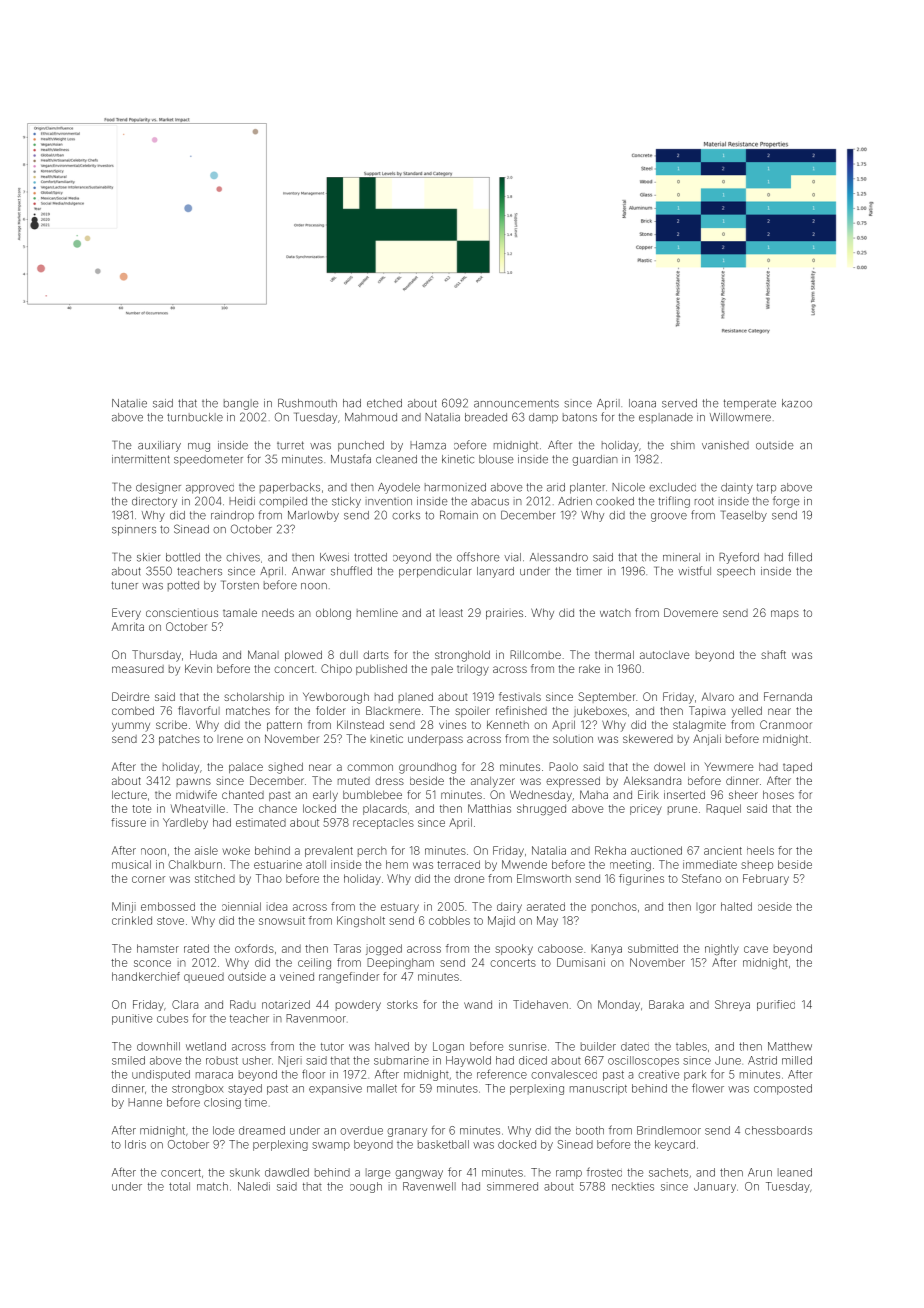 This page has height=1308, width=924. Describe the element at coordinates (691, 612) in the page. I see `Dovemere` at that location.
